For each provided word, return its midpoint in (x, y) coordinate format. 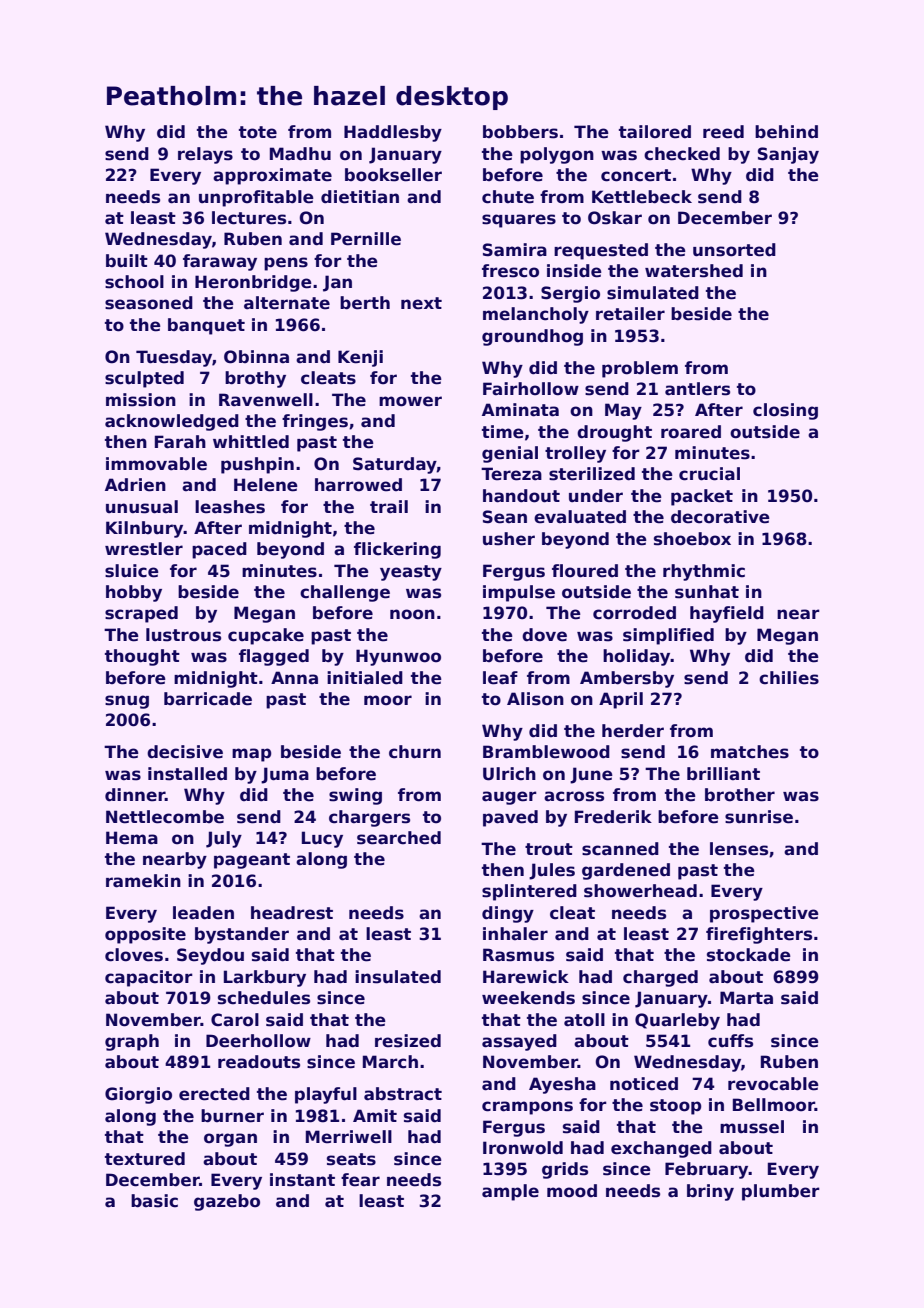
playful (326, 1095)
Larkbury (265, 978)
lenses (739, 849)
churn (415, 752)
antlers (697, 389)
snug (127, 702)
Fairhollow (531, 389)
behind (786, 132)
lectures (249, 218)
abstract (403, 1094)
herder (633, 731)
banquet (206, 326)
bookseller (393, 175)
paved (510, 818)
